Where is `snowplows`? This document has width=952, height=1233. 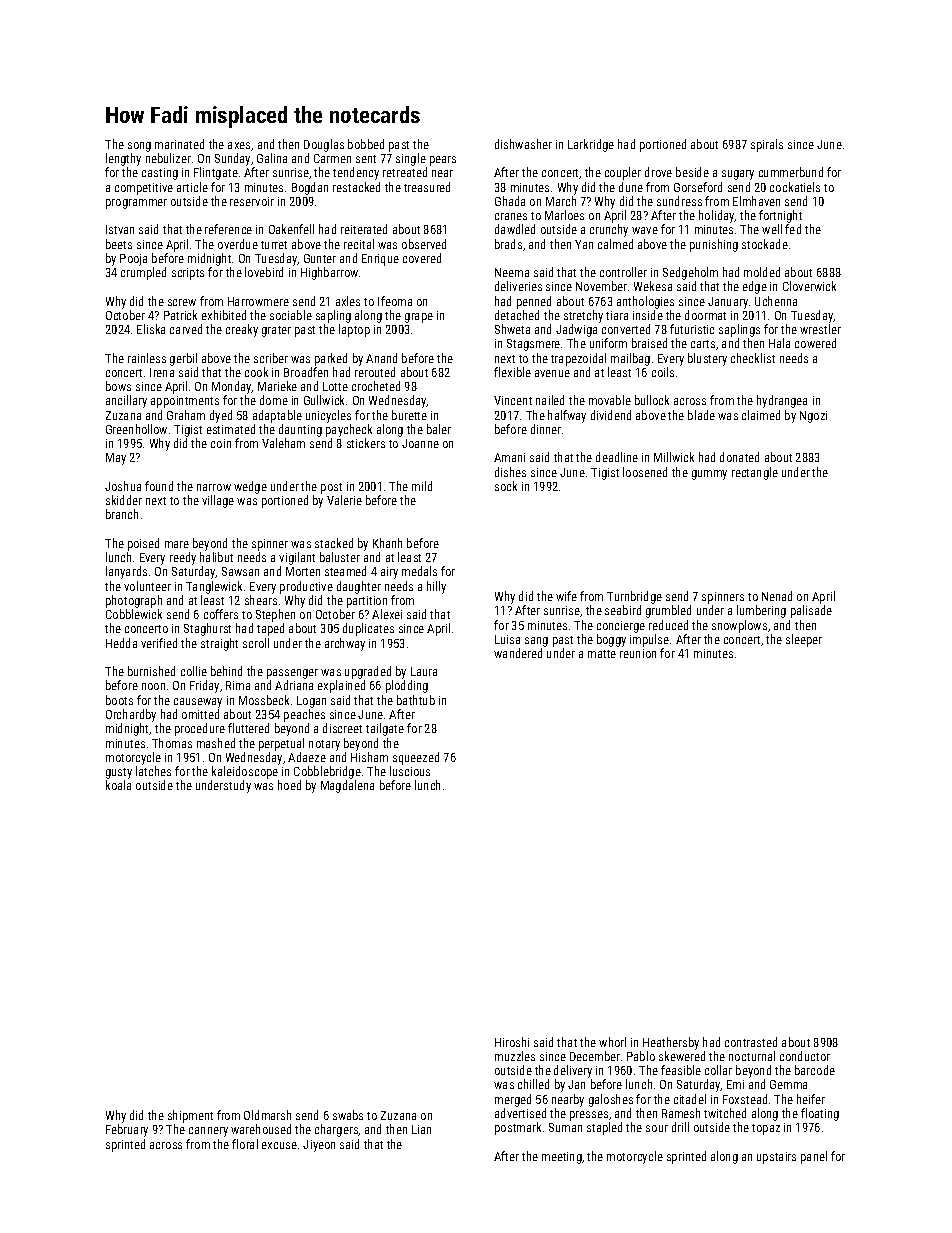 snowplows is located at coordinates (739, 626).
